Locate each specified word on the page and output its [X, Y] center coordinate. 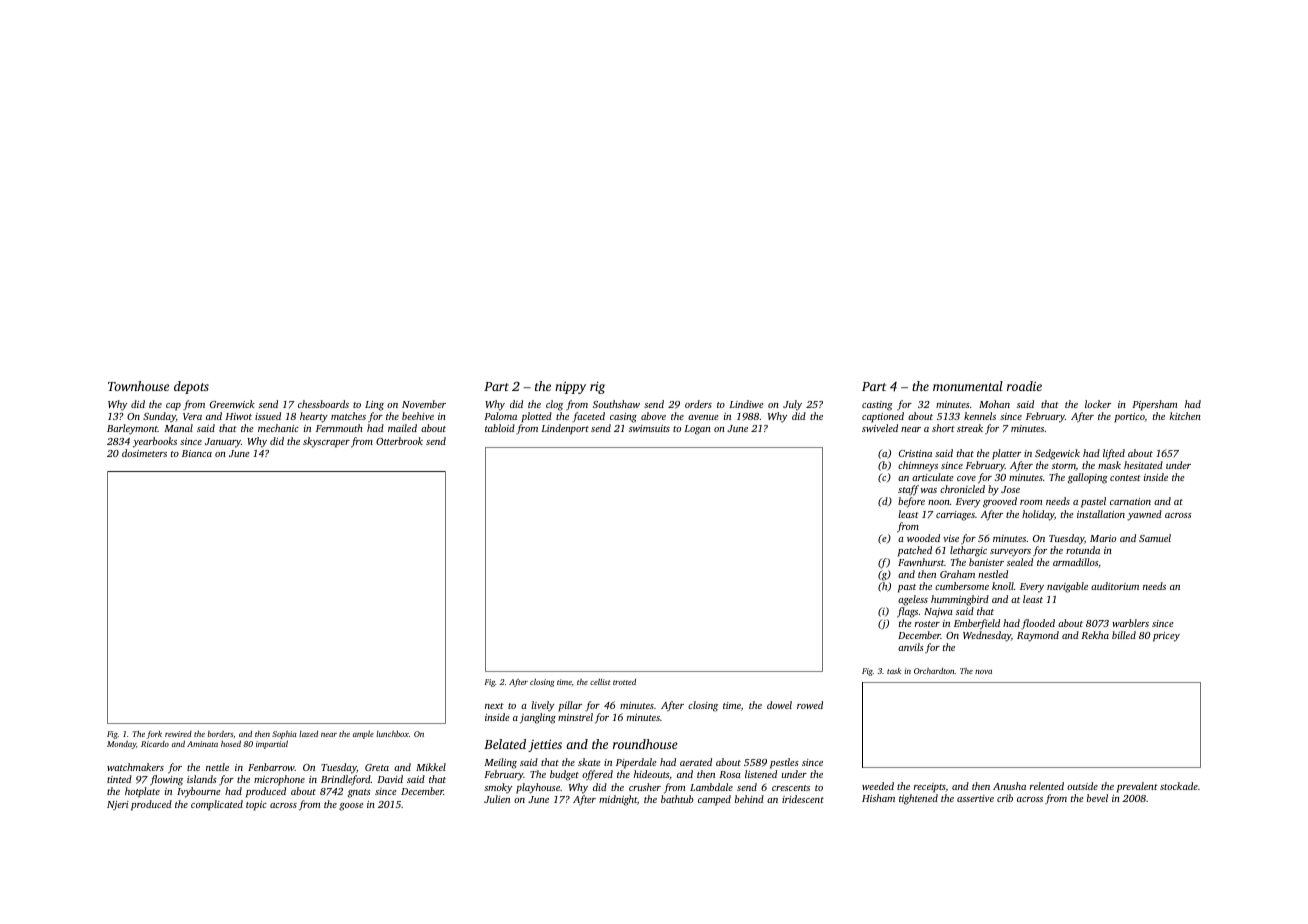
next [494, 706]
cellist [600, 681]
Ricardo [155, 744]
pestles [784, 763]
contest [1125, 478]
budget [564, 775]
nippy [570, 387]
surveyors [1010, 553]
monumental [968, 386]
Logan [697, 430]
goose [351, 807]
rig [597, 387]
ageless [913, 600]
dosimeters [144, 453]
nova [983, 672]
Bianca [197, 453]
